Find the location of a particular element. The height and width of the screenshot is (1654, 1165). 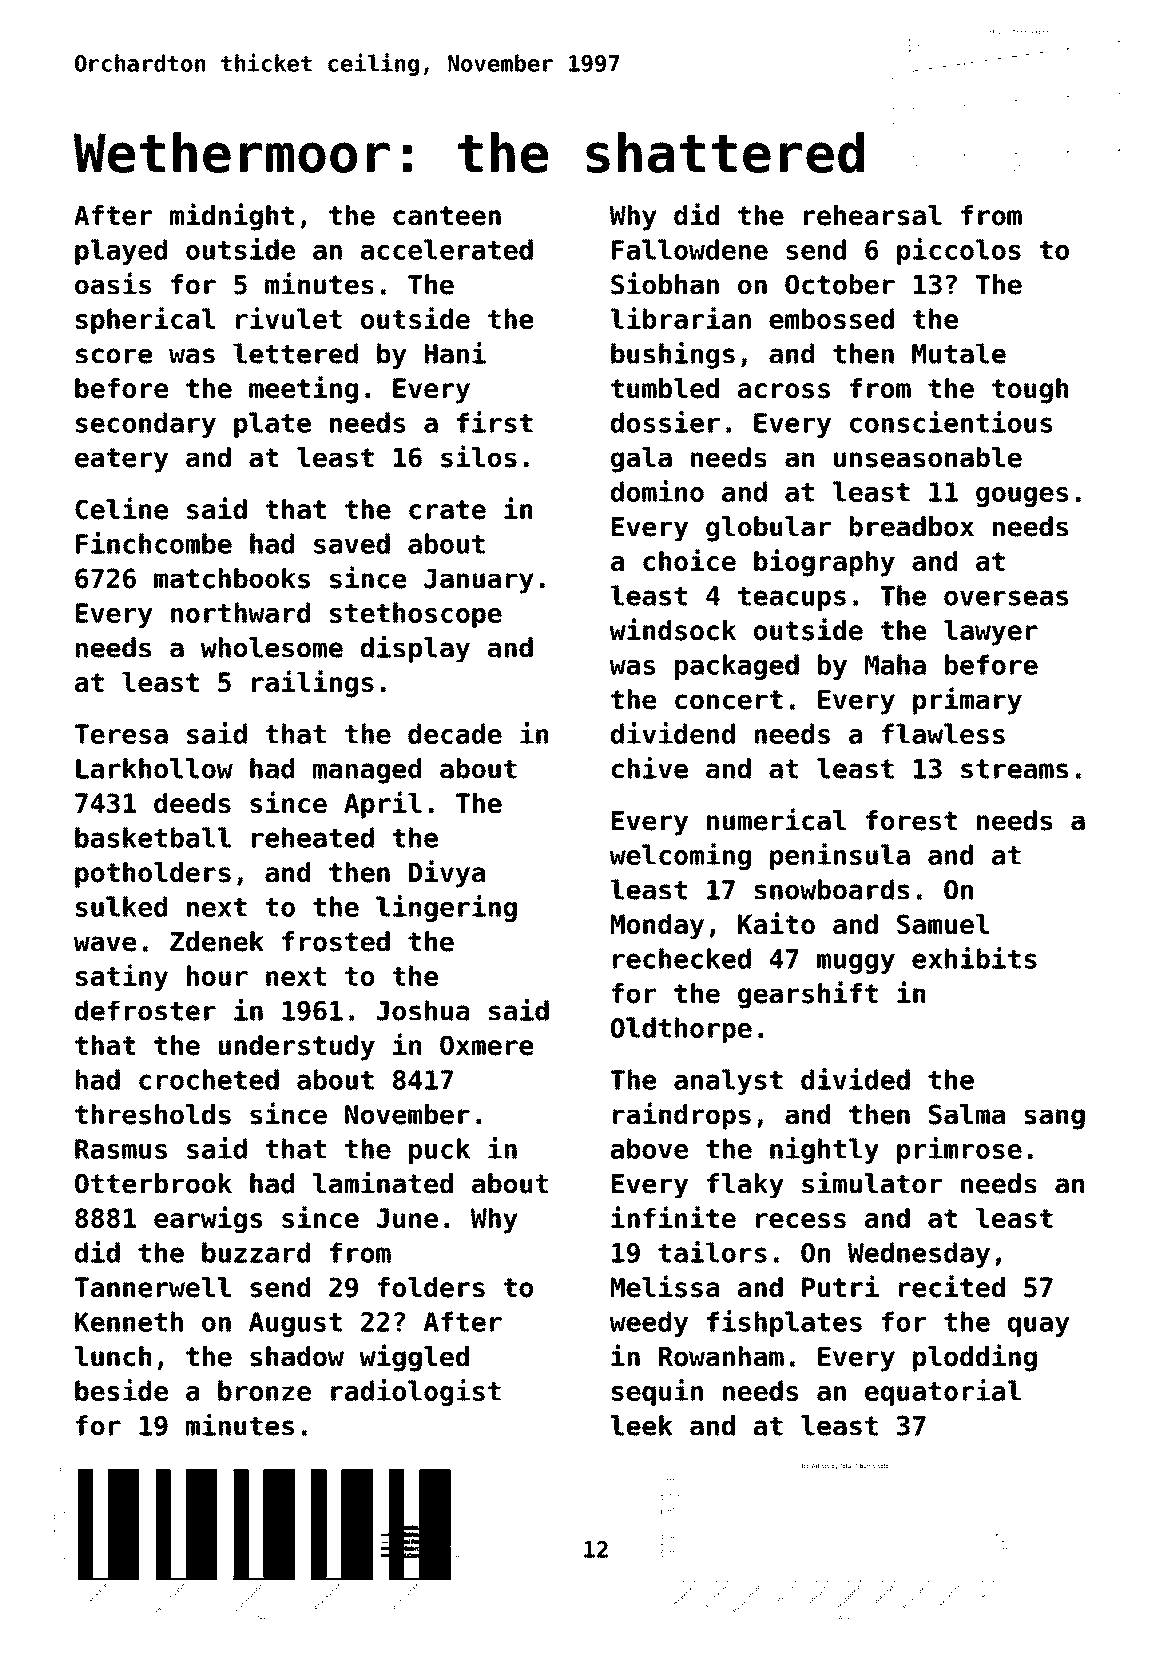

Oxmere is located at coordinates (486, 1045).
